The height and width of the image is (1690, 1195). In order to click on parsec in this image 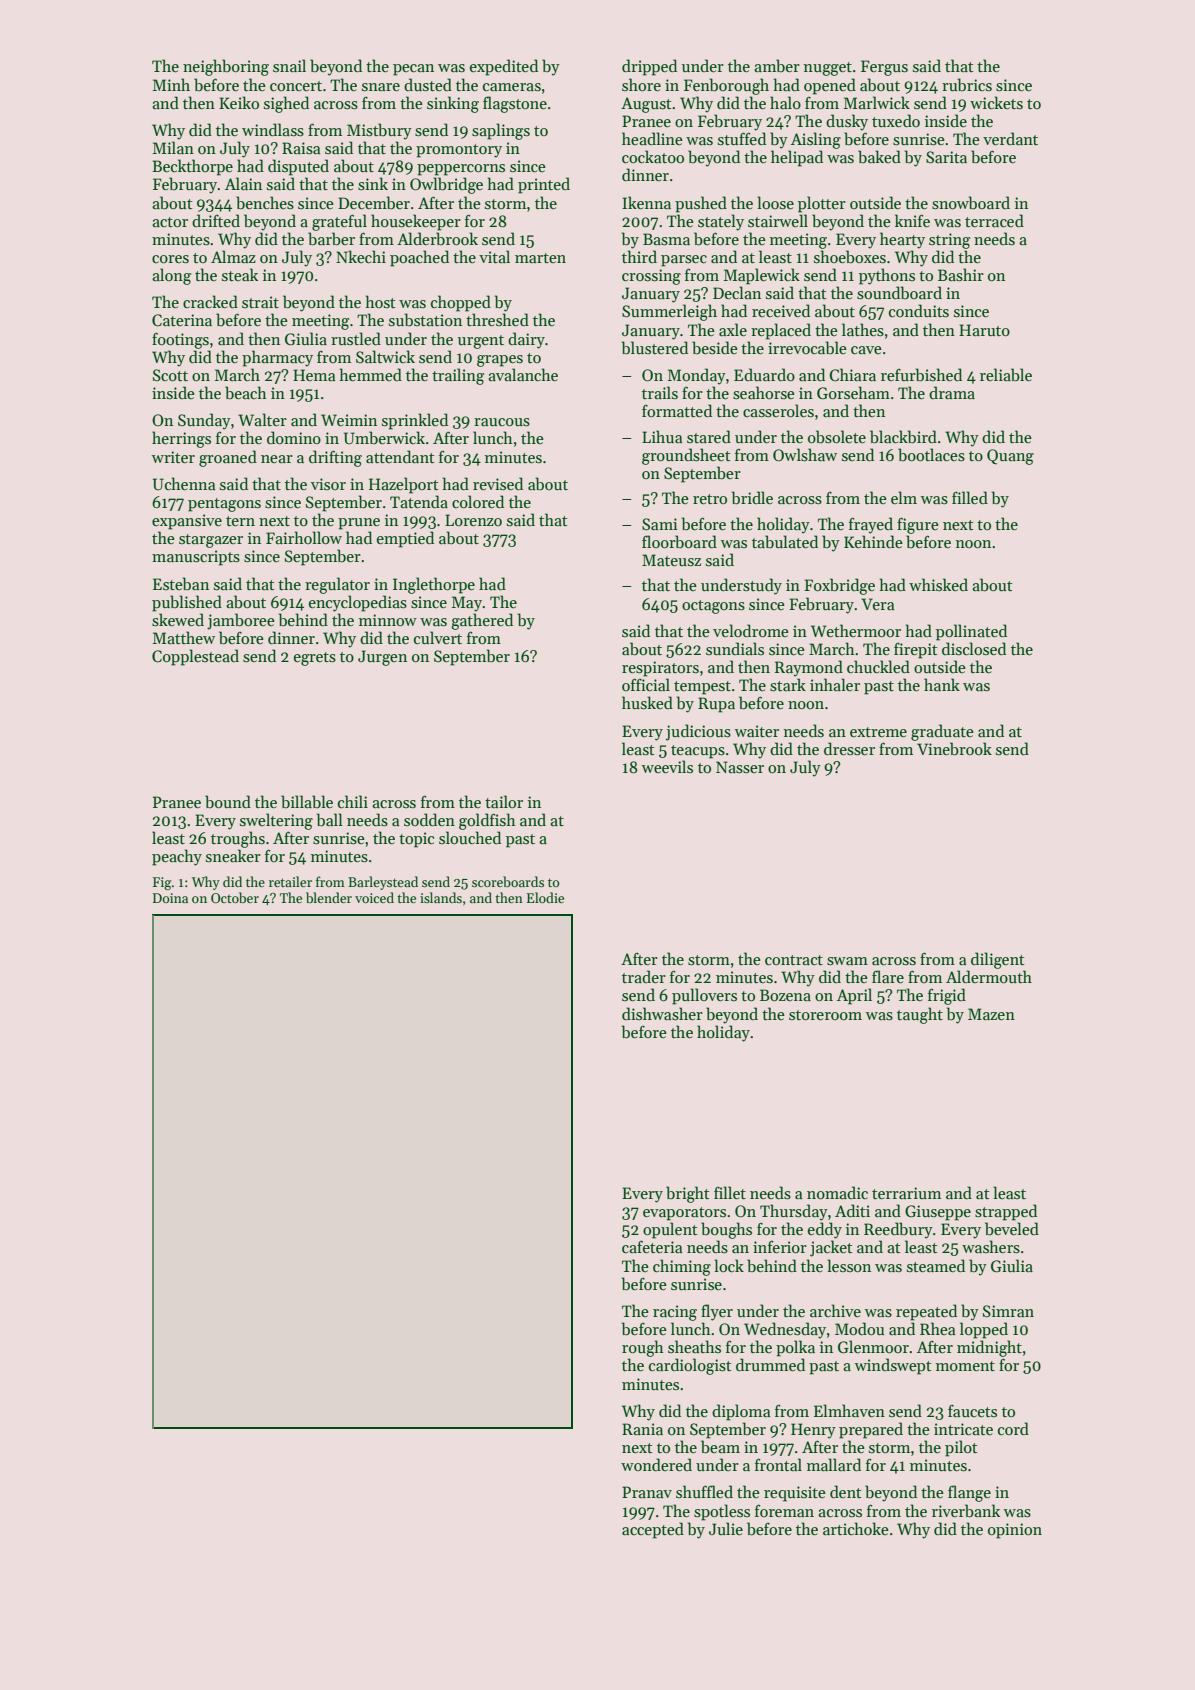, I will do `click(684, 261)`.
